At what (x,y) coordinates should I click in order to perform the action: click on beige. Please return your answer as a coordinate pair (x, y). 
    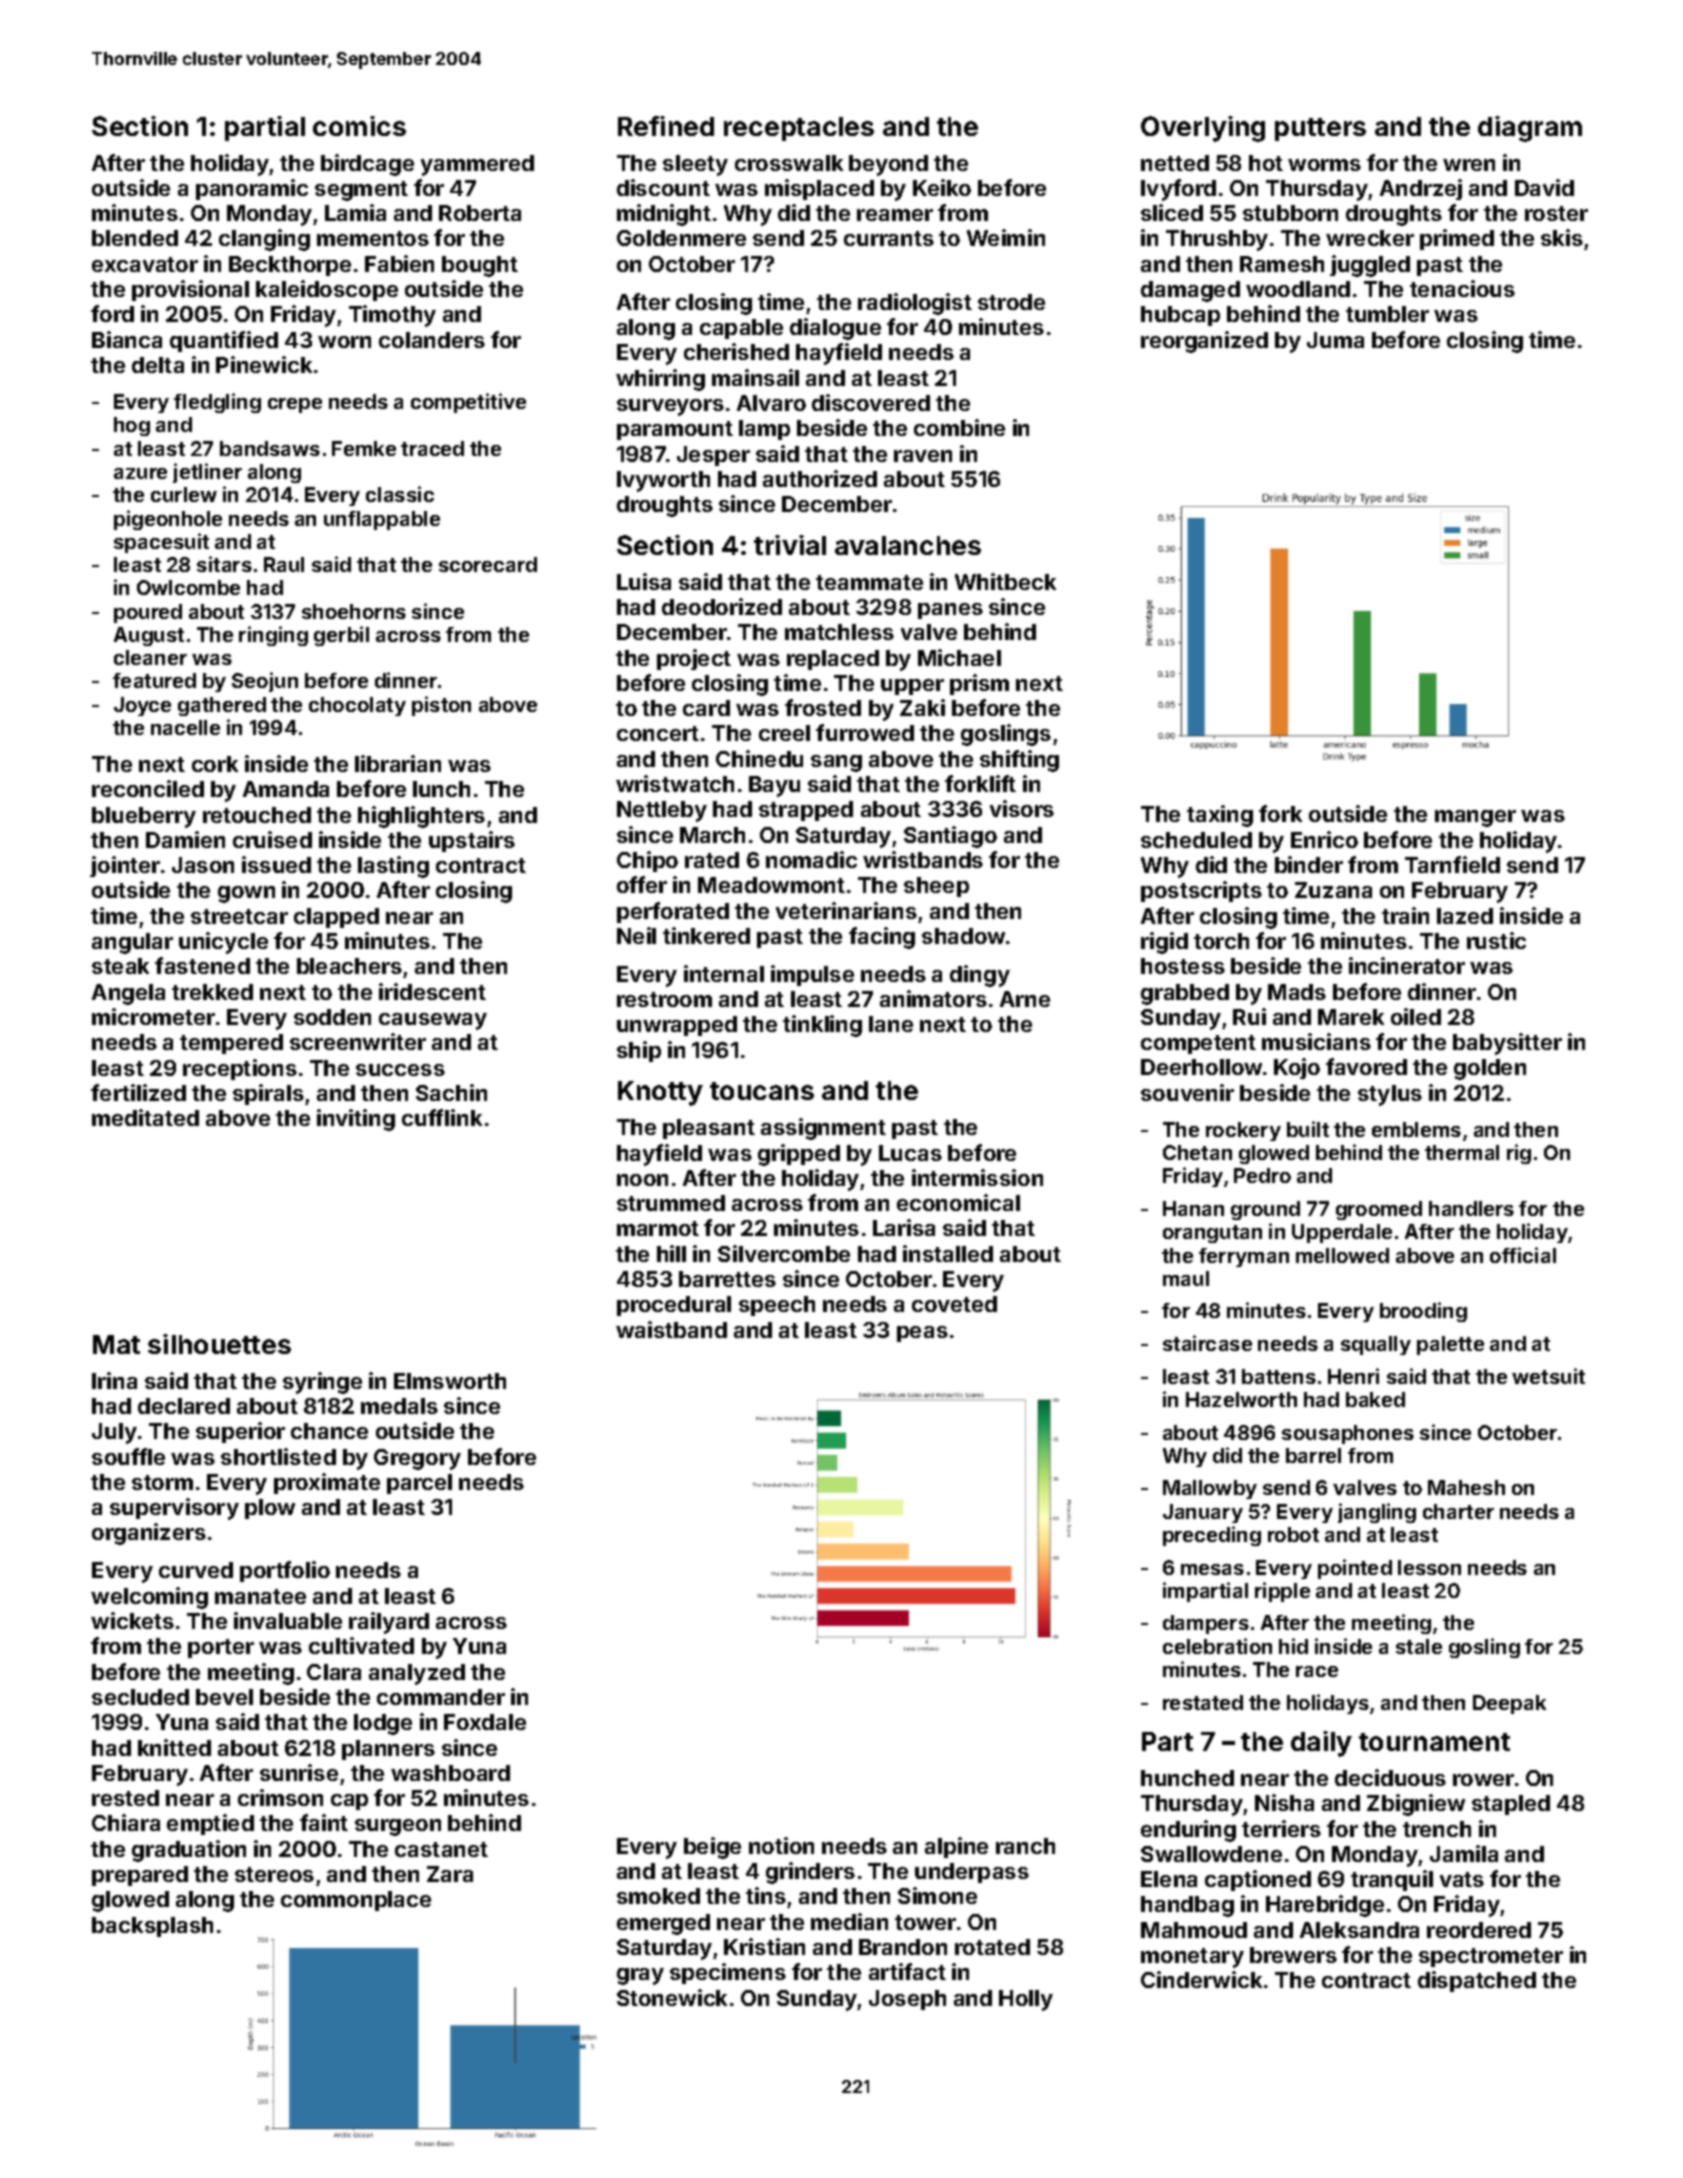
    Looking at the image, I should click on (712, 1848).
